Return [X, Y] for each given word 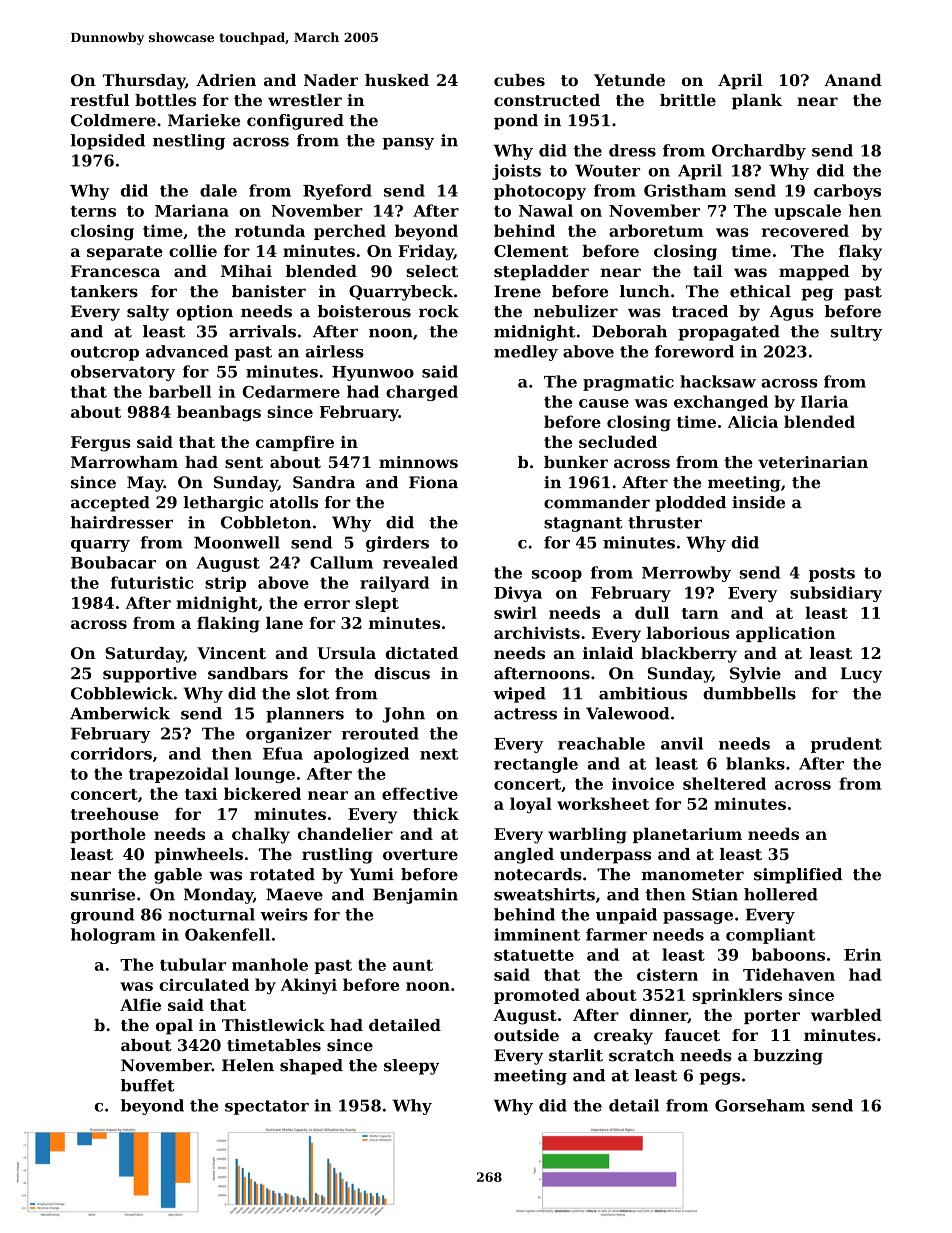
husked [397, 80]
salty [148, 313]
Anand [853, 80]
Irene [517, 291]
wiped [519, 695]
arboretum [656, 230]
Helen [248, 1065]
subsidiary [836, 594]
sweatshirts [544, 894]
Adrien [226, 80]
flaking [228, 624]
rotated [282, 874]
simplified [798, 876]
